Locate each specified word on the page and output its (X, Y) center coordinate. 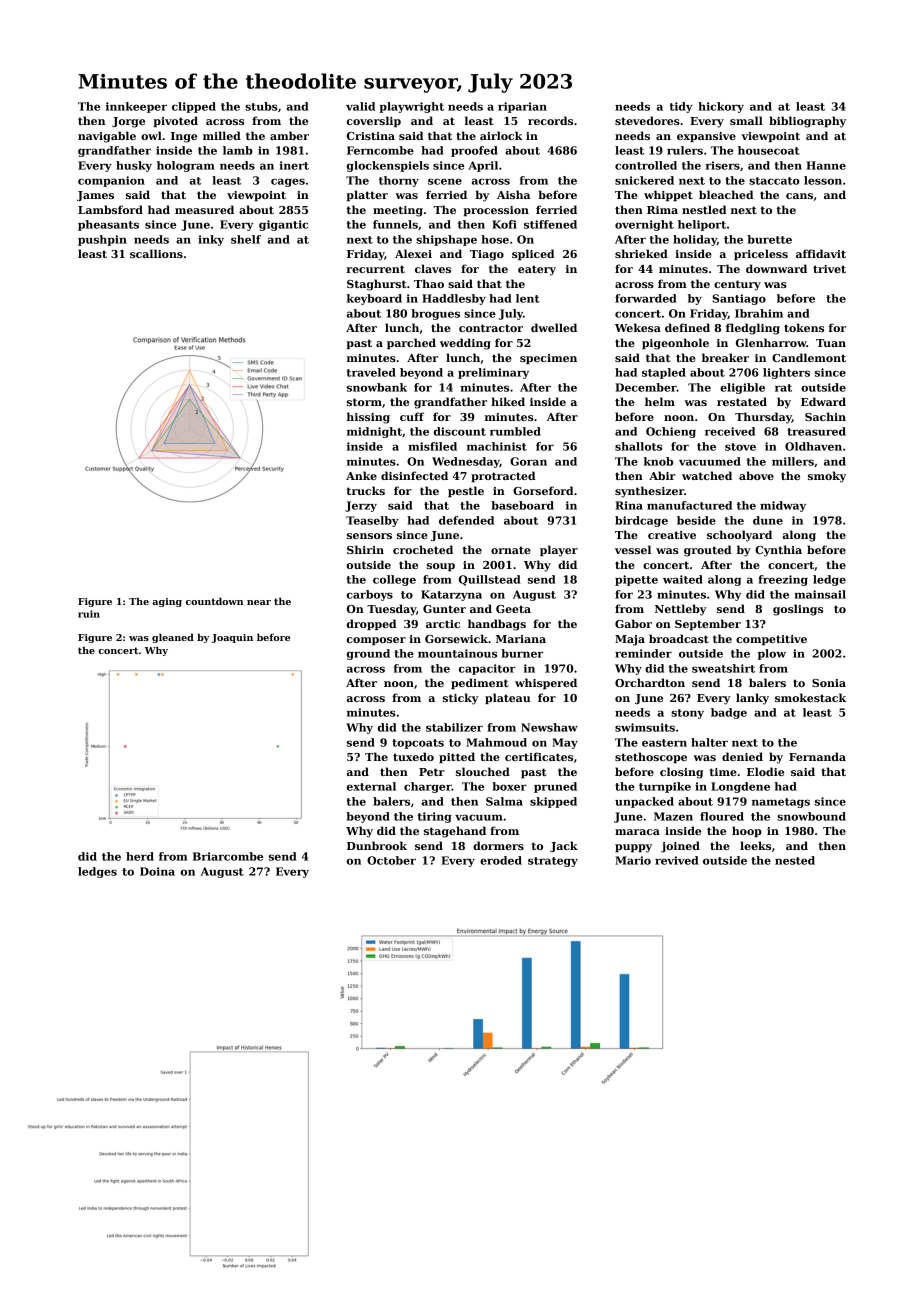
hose (495, 239)
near (259, 602)
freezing (783, 580)
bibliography (807, 122)
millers (793, 461)
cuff (412, 416)
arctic (443, 624)
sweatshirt (723, 668)
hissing (368, 418)
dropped (371, 624)
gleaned (173, 638)
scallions (156, 253)
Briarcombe (228, 856)
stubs (261, 106)
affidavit (821, 253)
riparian (522, 107)
